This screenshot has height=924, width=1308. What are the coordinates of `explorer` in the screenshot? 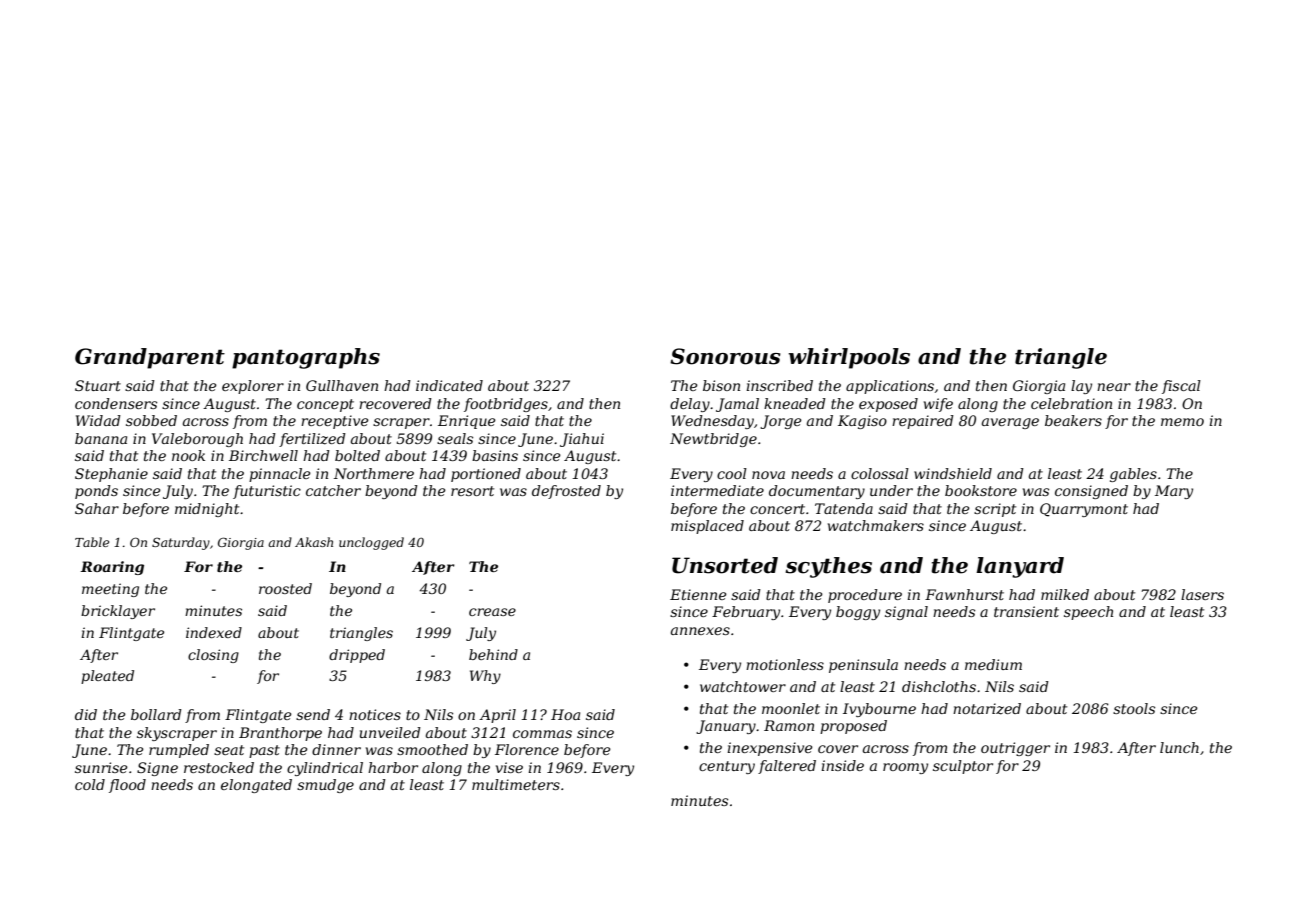 It's located at (253, 387).
